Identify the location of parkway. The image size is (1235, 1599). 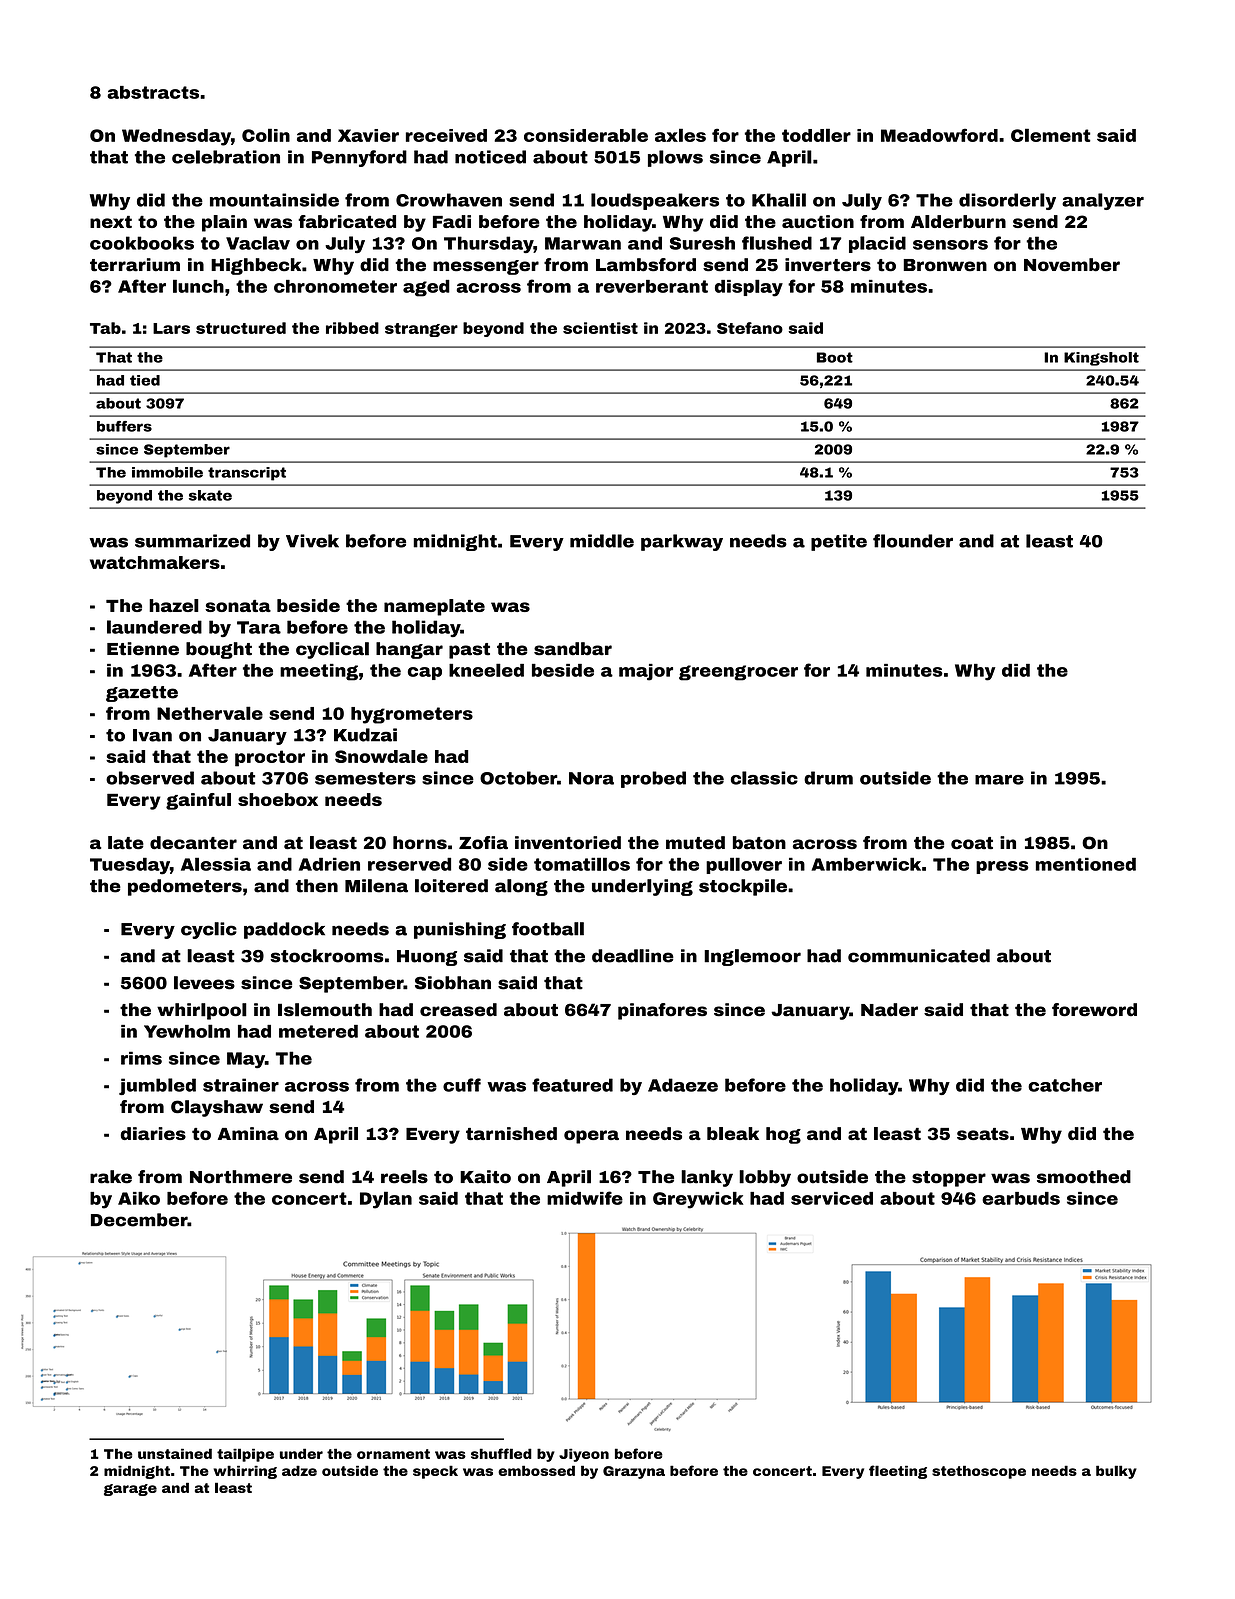
(682, 542).
